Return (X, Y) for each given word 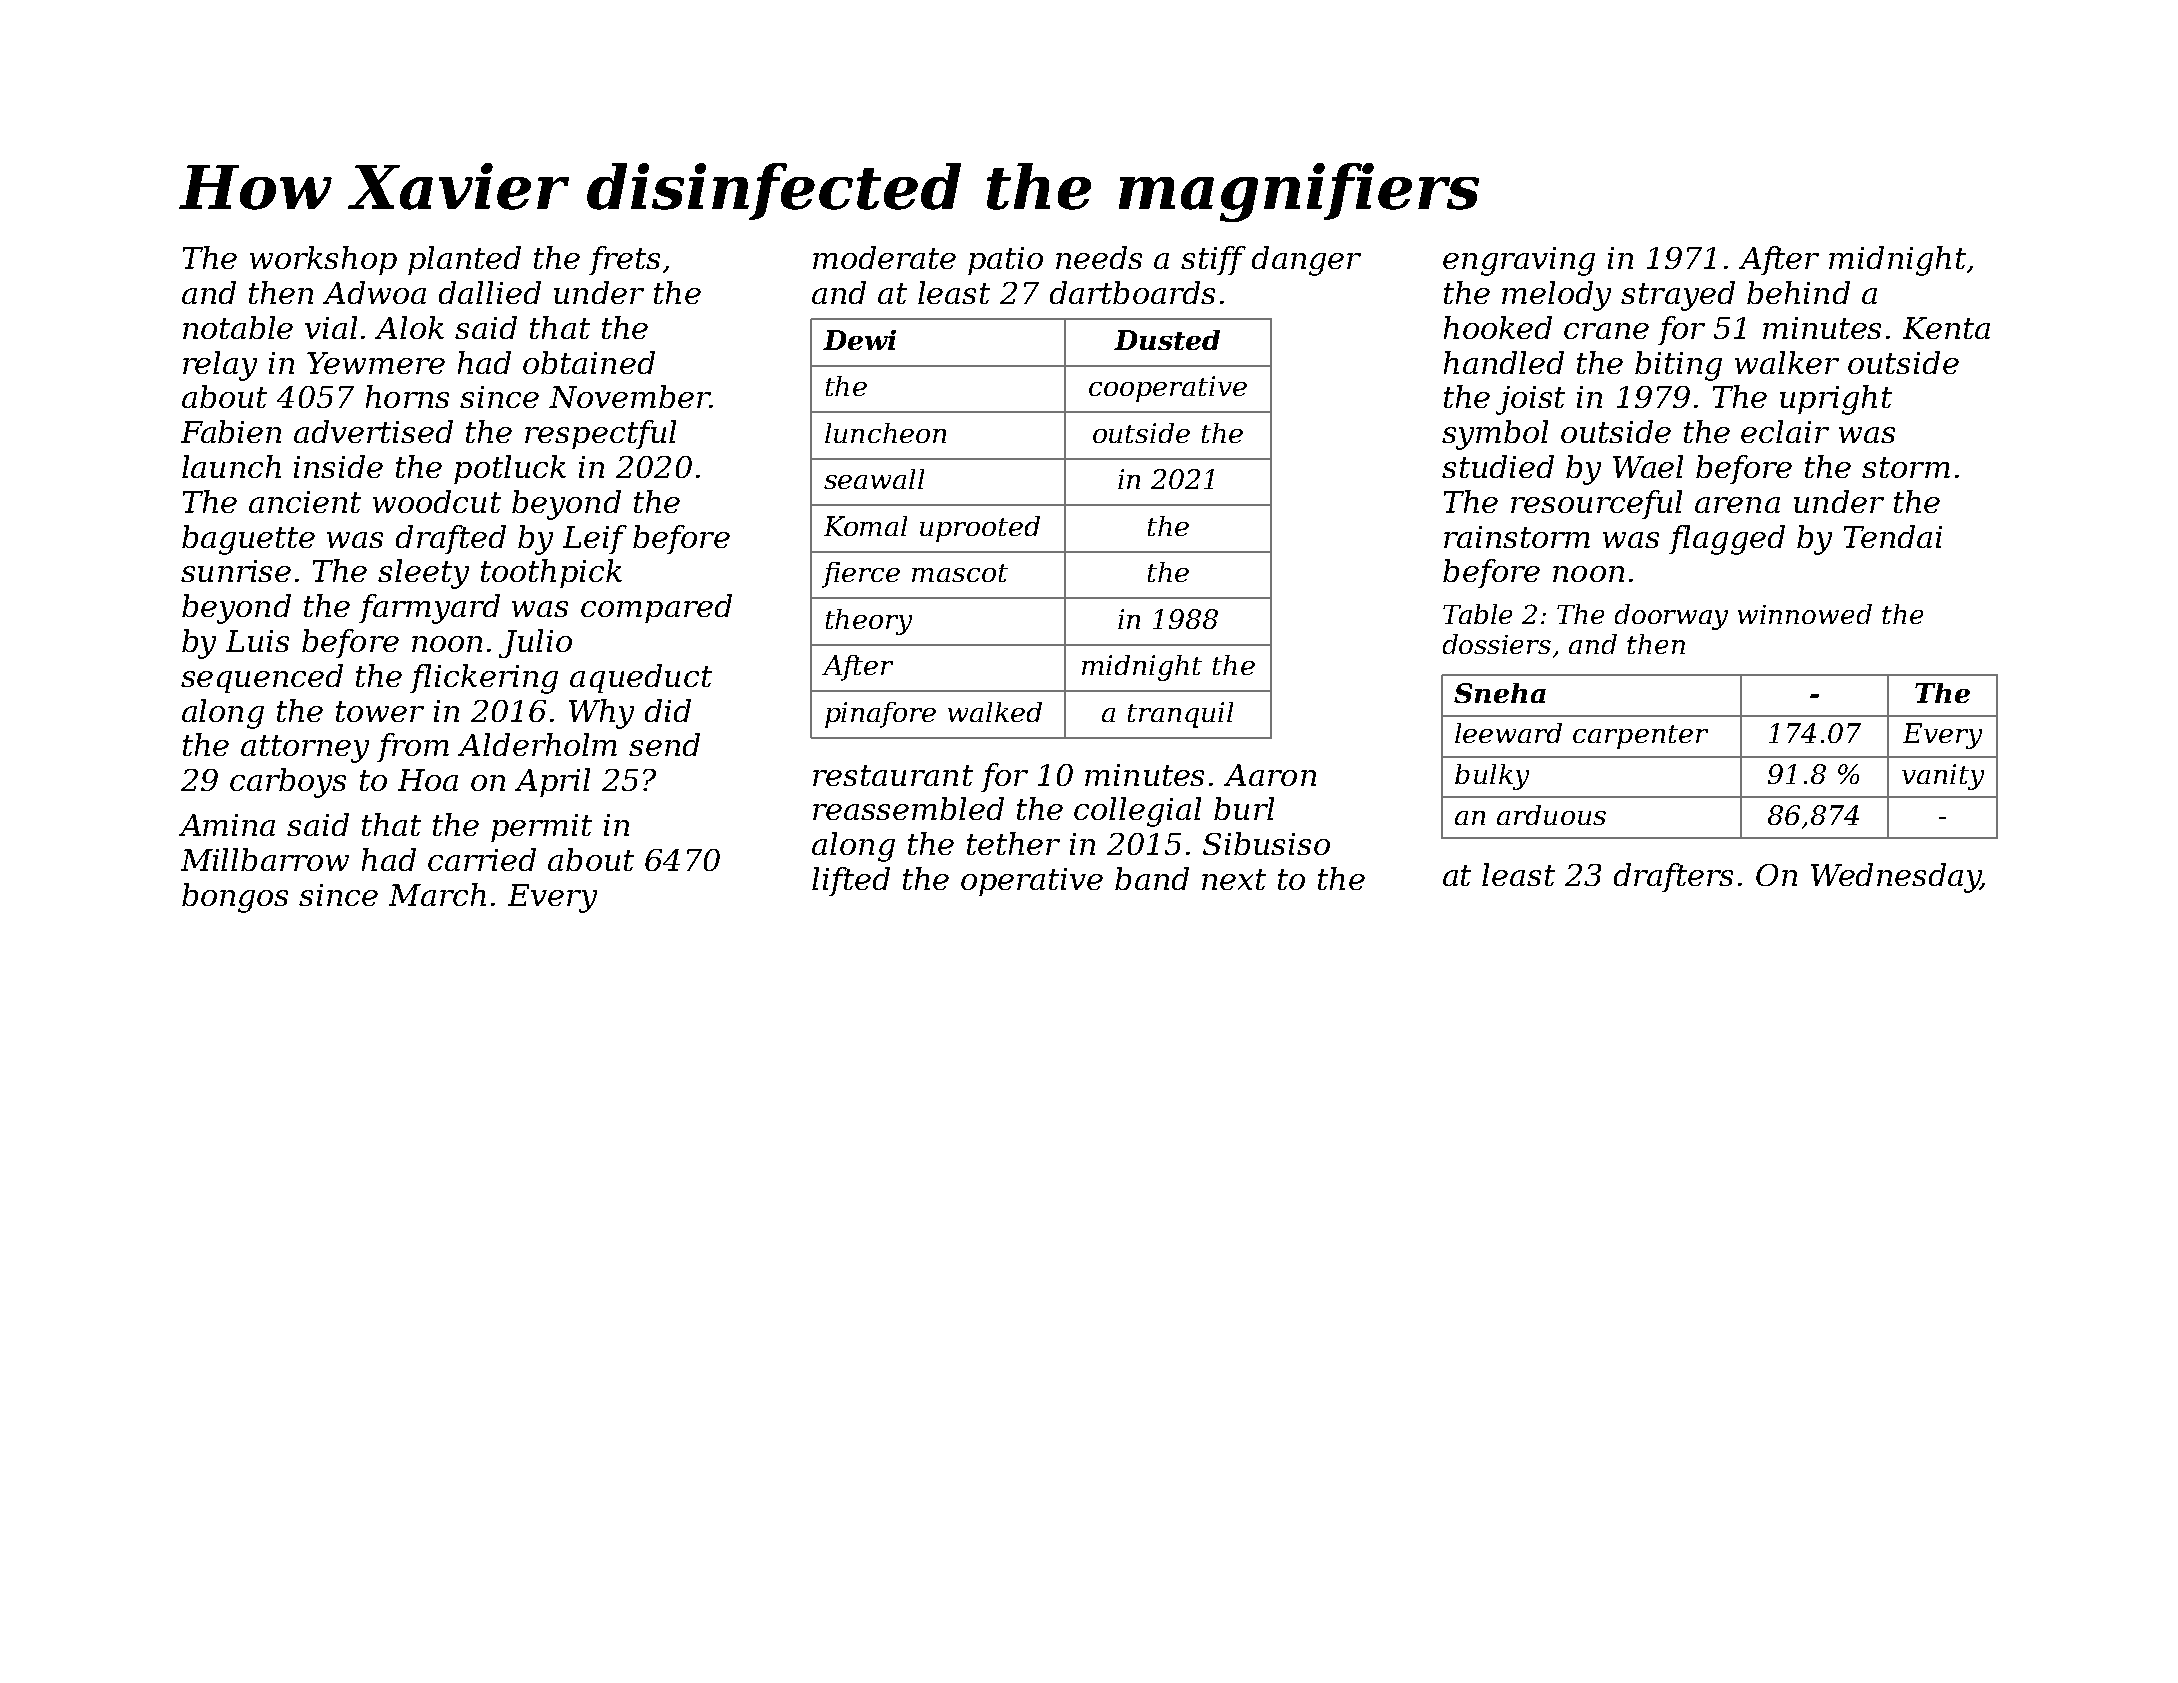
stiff (1213, 260)
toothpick (551, 573)
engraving (1519, 261)
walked (995, 712)
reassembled (908, 808)
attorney (305, 749)
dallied (490, 292)
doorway (1671, 617)
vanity (1943, 777)
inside (338, 466)
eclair (1785, 431)
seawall (874, 479)
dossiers (1497, 644)
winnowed (1805, 614)
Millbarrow (265, 859)
